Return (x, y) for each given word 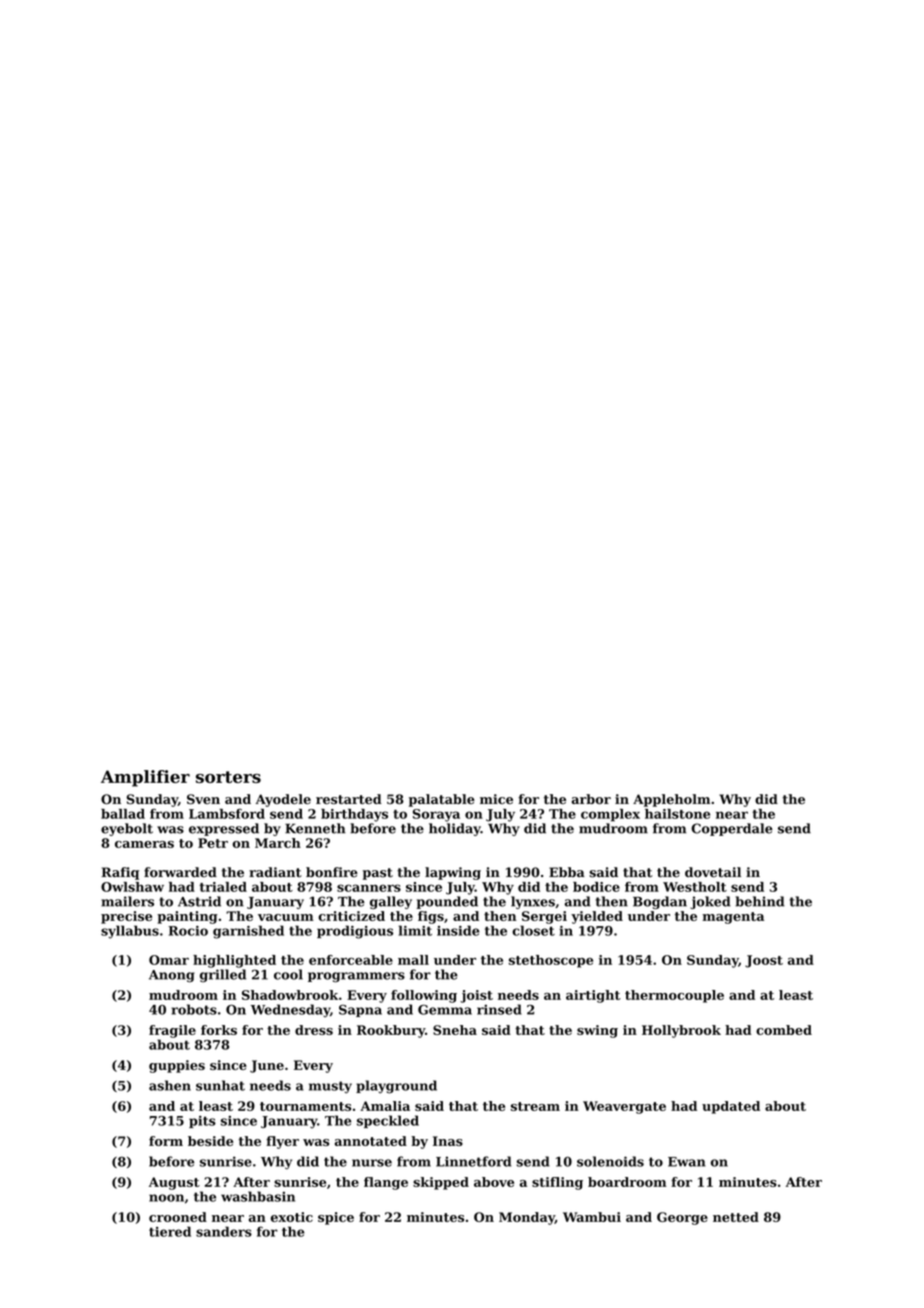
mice (496, 799)
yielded (597, 917)
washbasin (258, 1196)
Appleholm (671, 800)
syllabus (130, 932)
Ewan (686, 1162)
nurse (372, 1163)
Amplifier (145, 778)
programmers (356, 977)
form (166, 1141)
